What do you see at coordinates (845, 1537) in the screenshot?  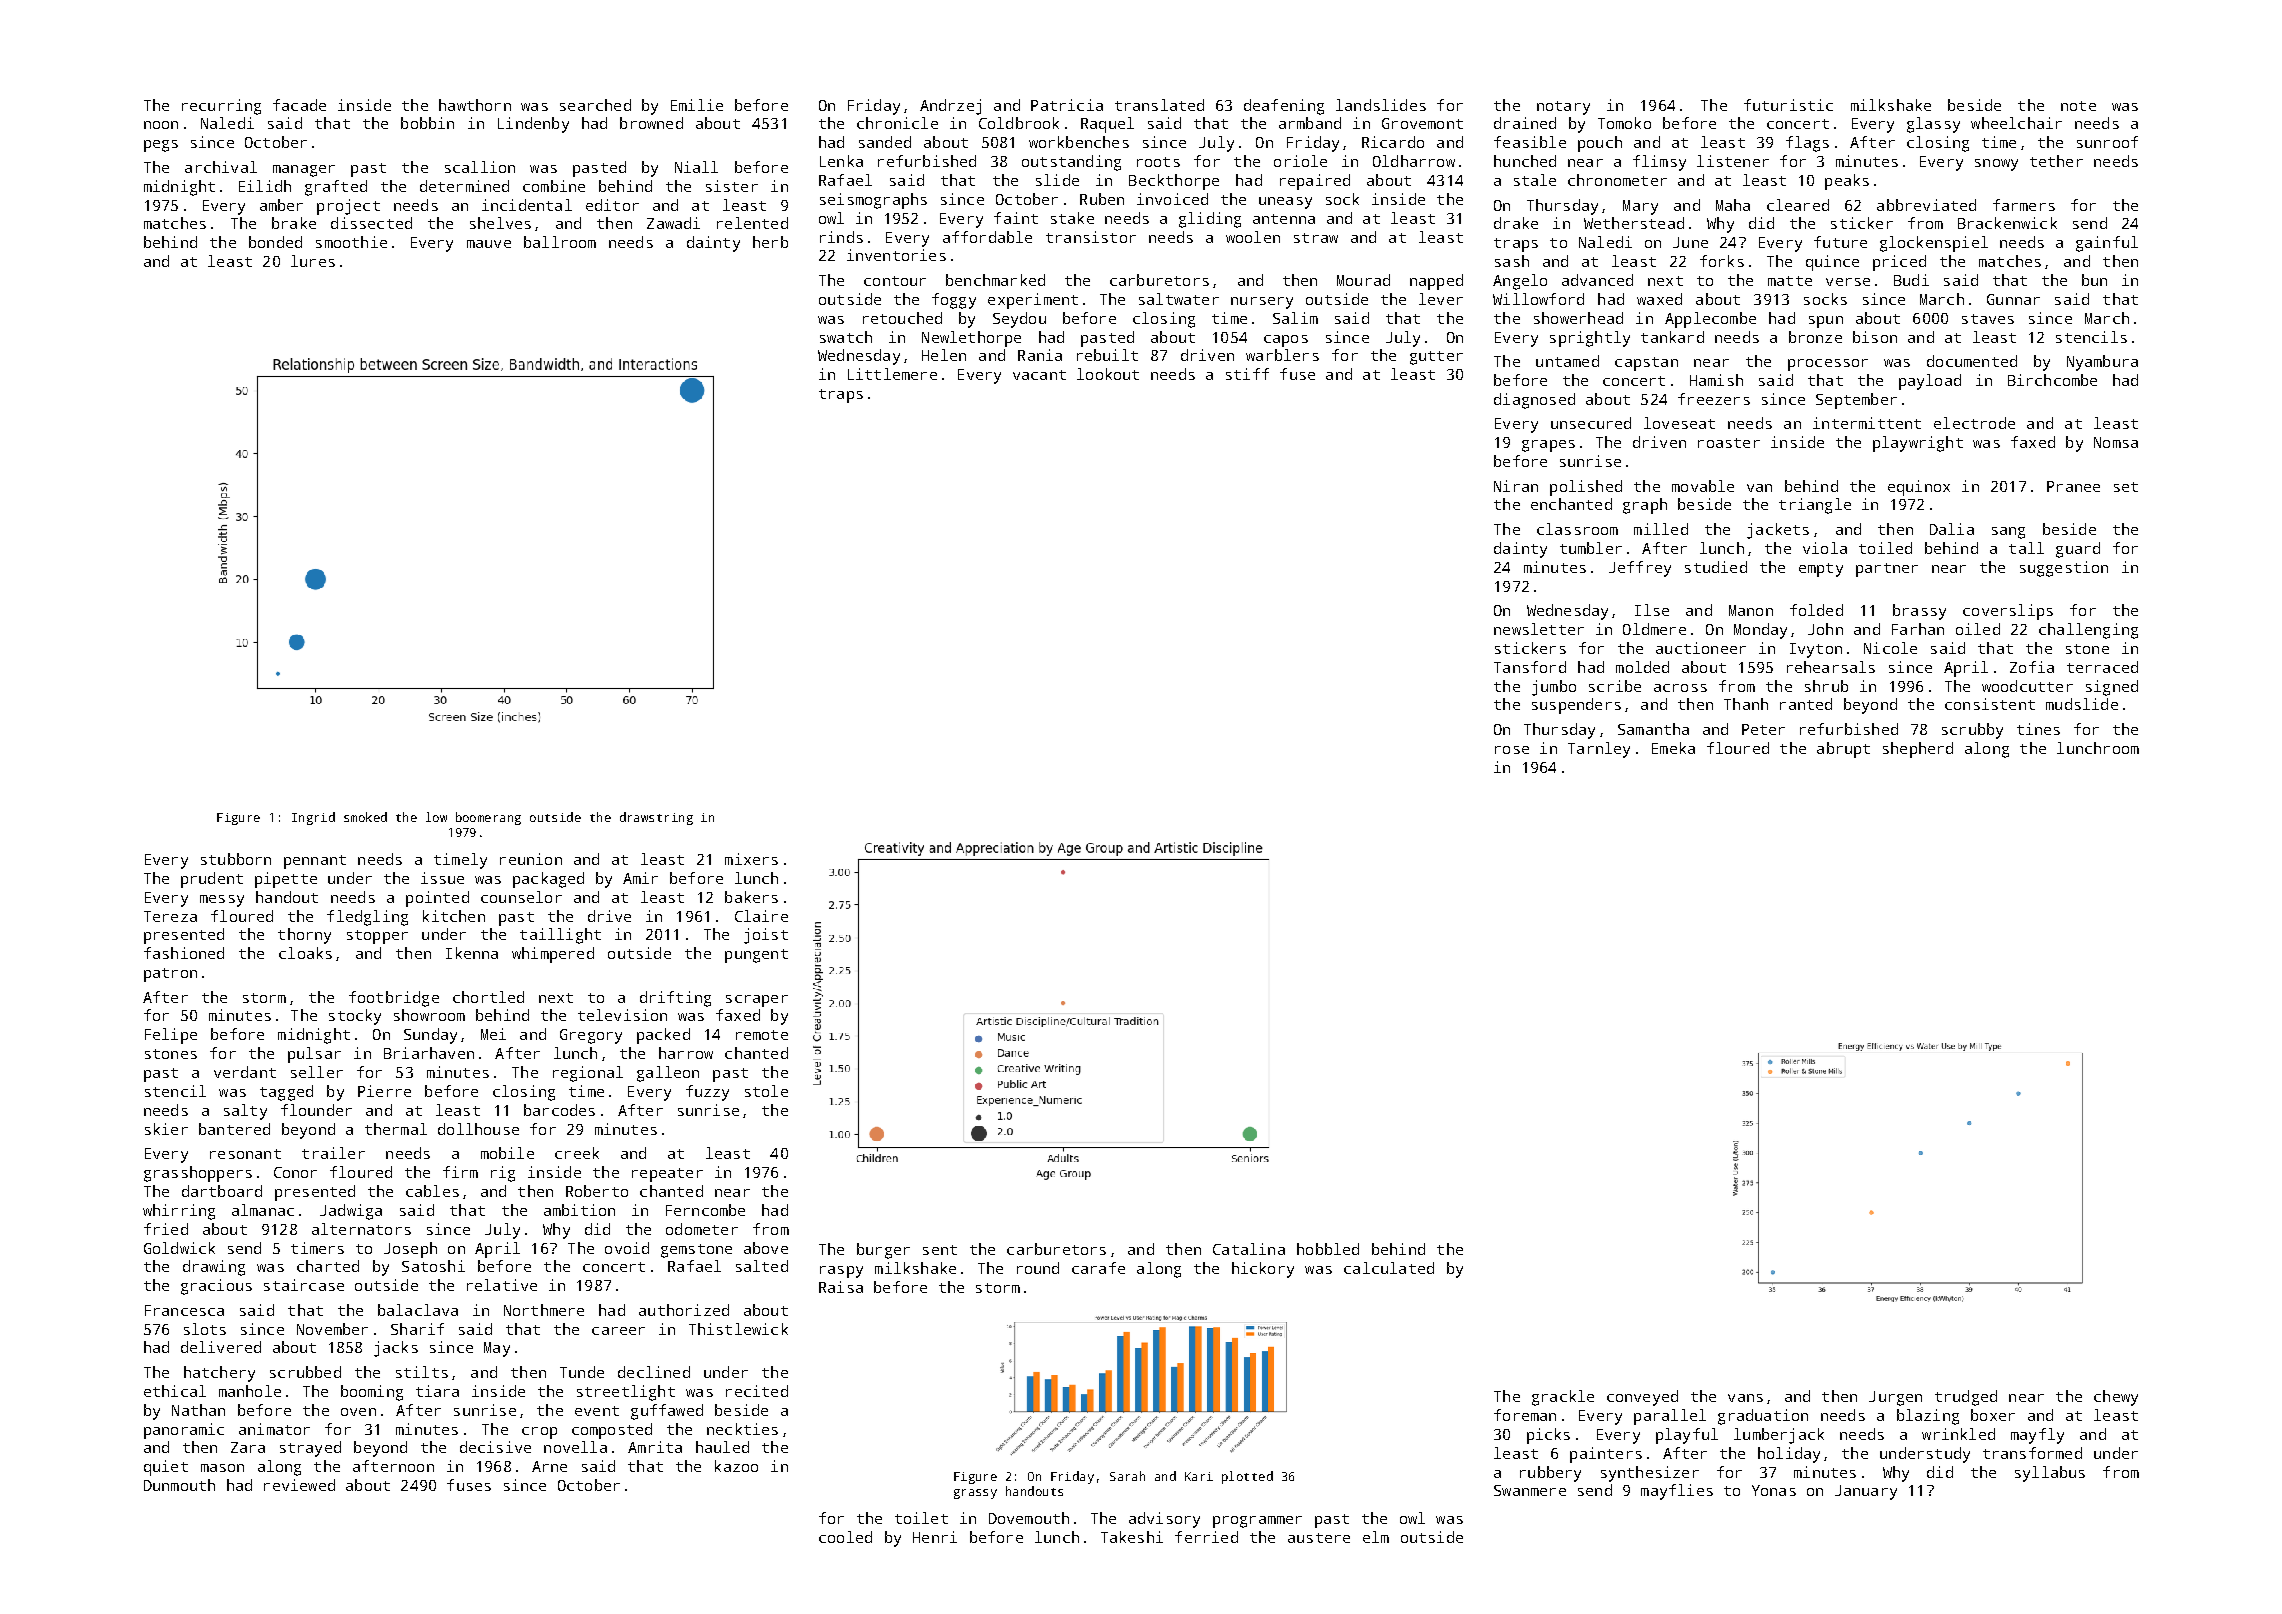 I see `cooled` at bounding box center [845, 1537].
